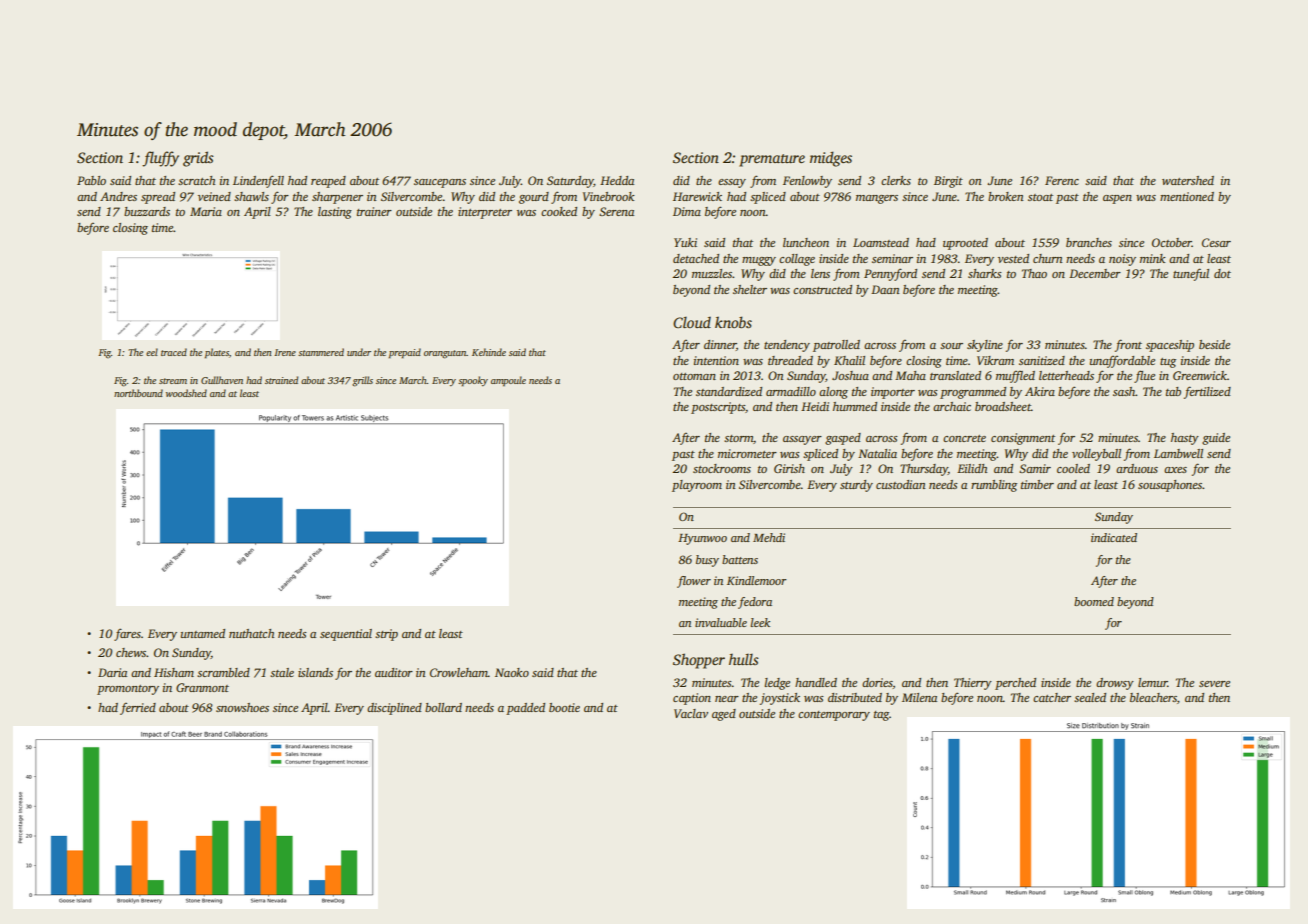 The height and width of the image is (924, 1308). What do you see at coordinates (147, 211) in the image?
I see `buzzards` at bounding box center [147, 211].
